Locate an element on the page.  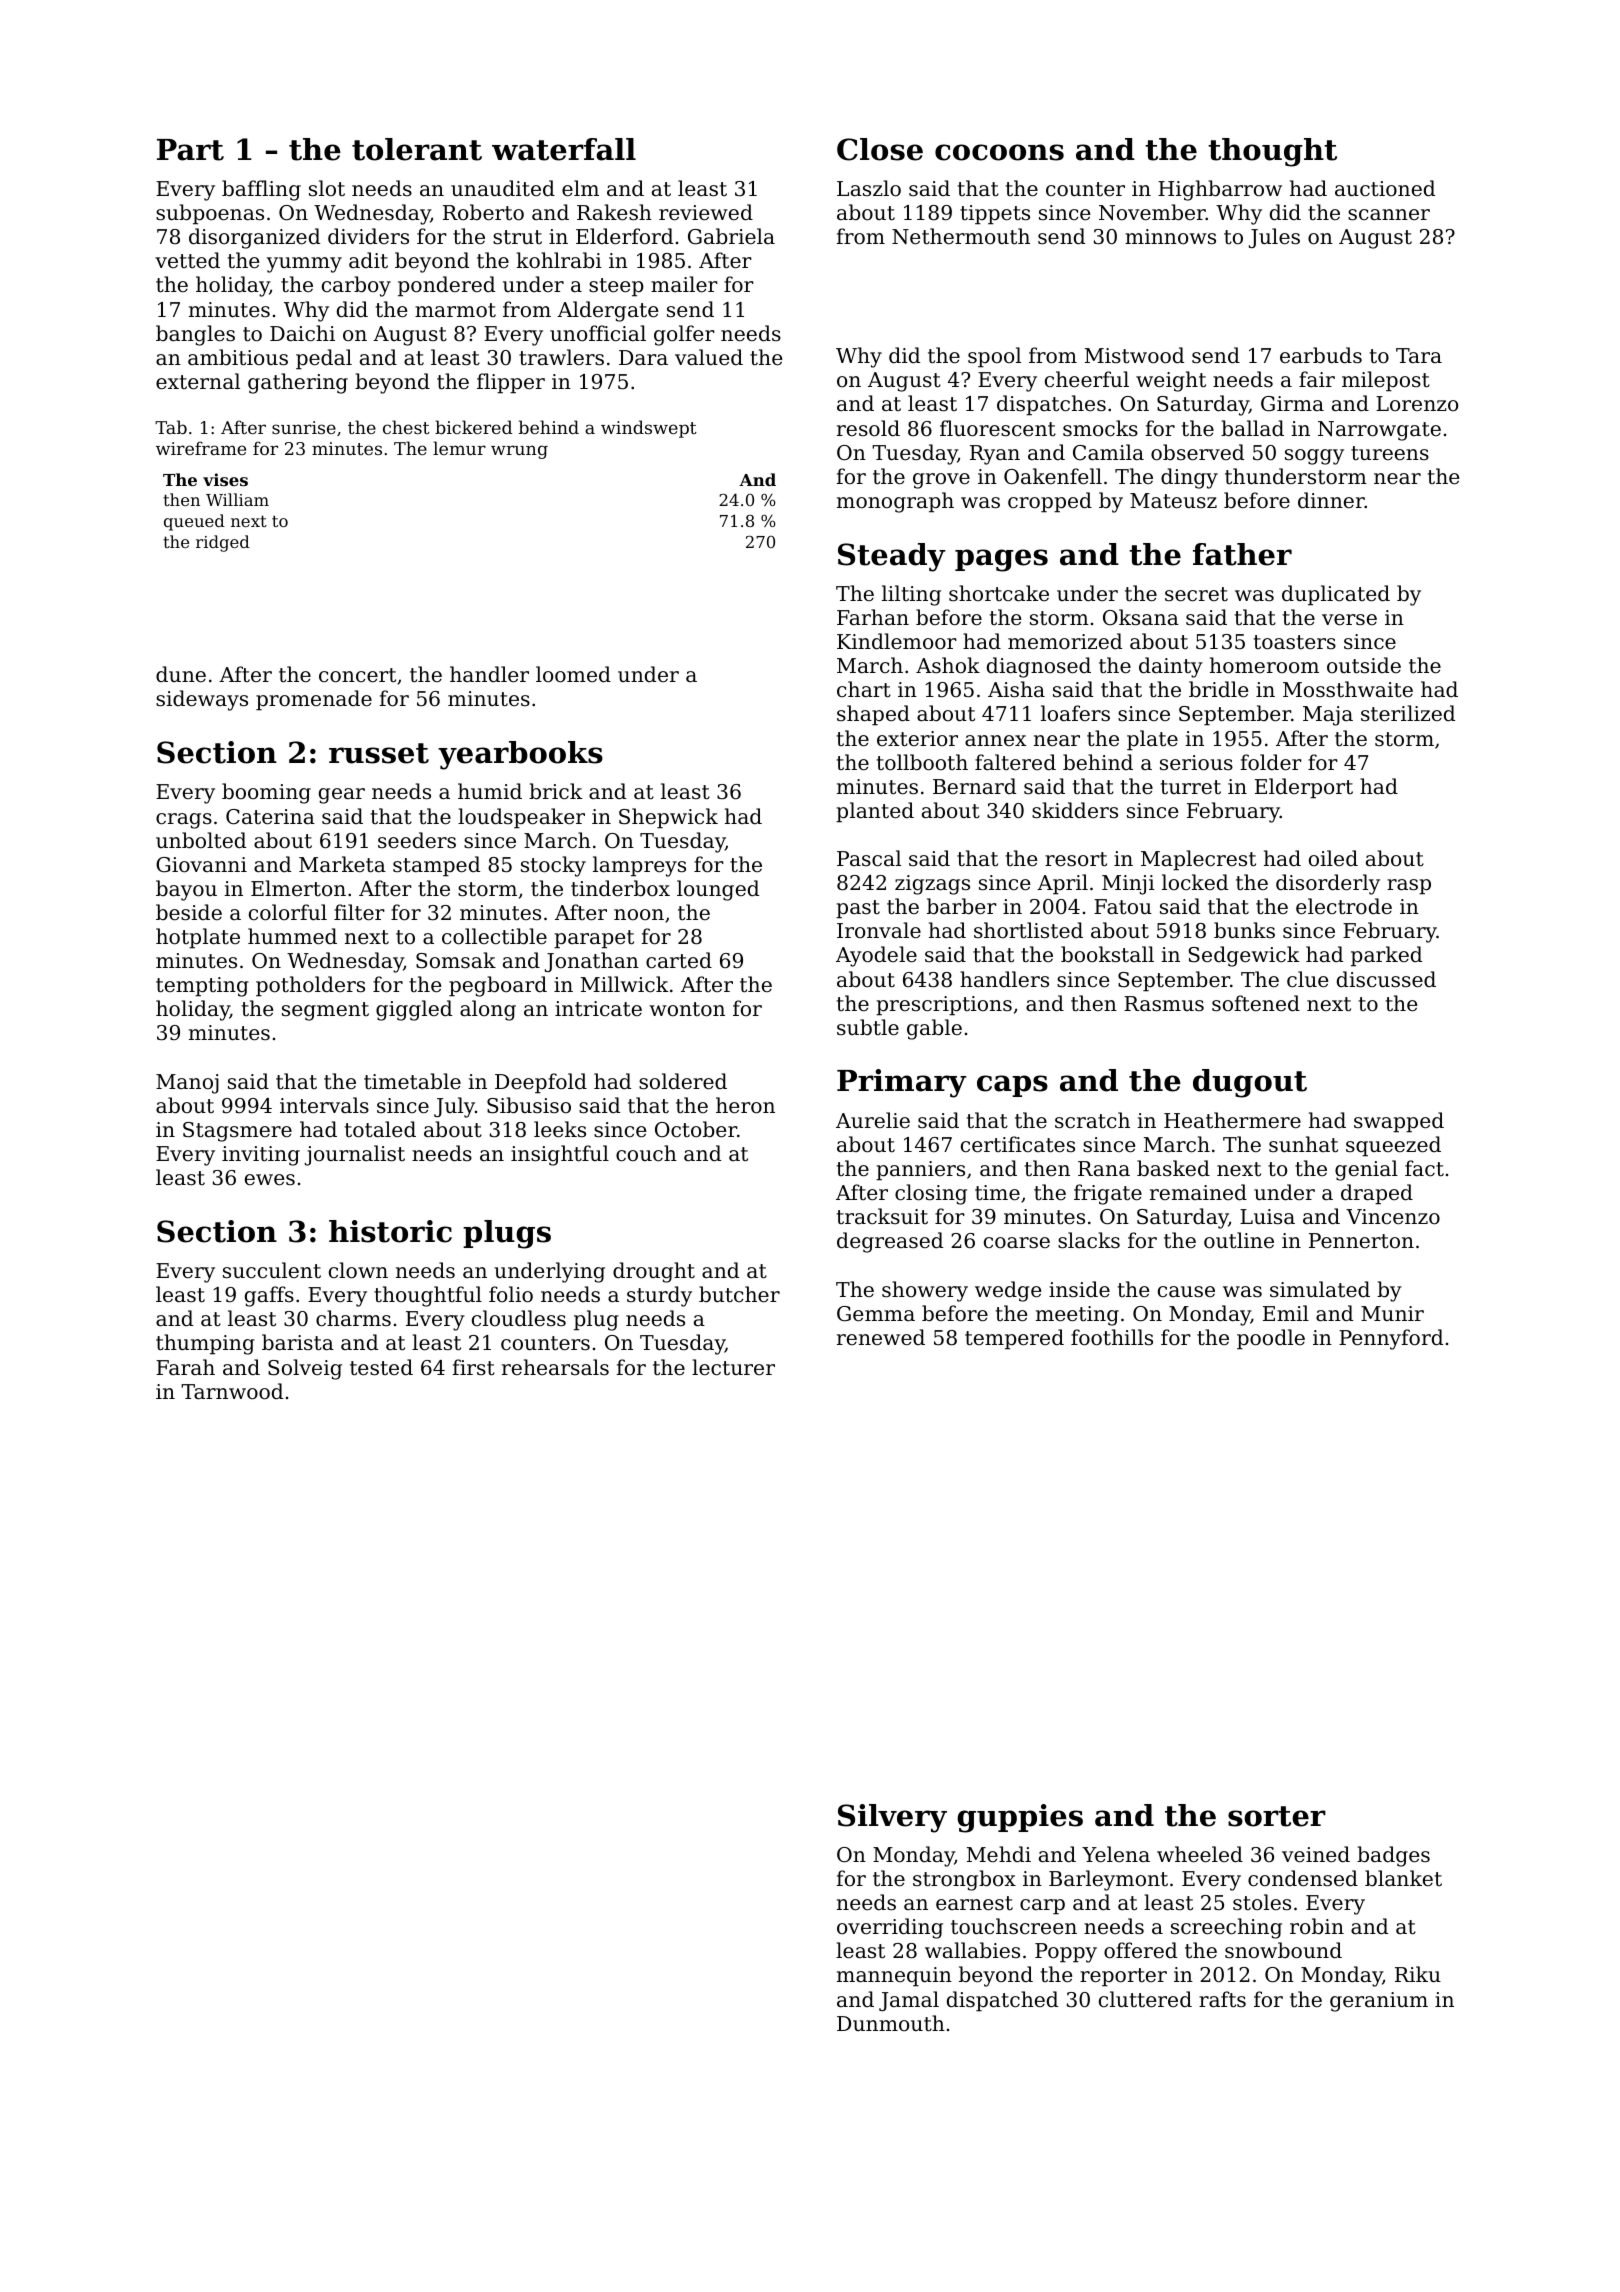
tureens is located at coordinates (1390, 453).
